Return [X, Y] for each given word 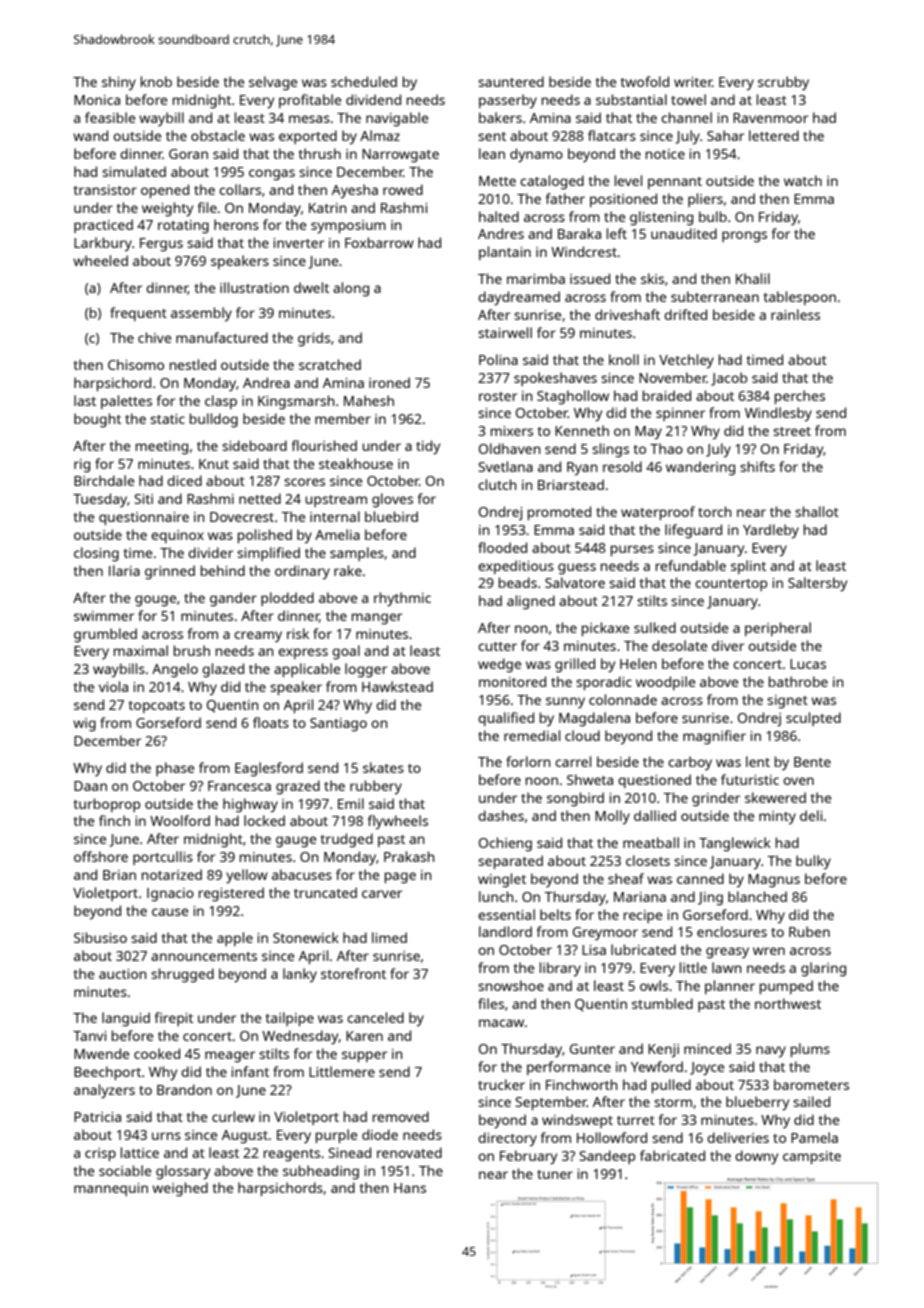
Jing [710, 899]
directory [507, 1139]
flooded [502, 547]
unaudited [684, 233]
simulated [134, 171]
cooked [157, 1053]
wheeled [100, 260]
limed [389, 937]
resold [622, 466]
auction [123, 974]
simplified [268, 554]
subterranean [715, 296]
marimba [536, 278]
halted [499, 216]
